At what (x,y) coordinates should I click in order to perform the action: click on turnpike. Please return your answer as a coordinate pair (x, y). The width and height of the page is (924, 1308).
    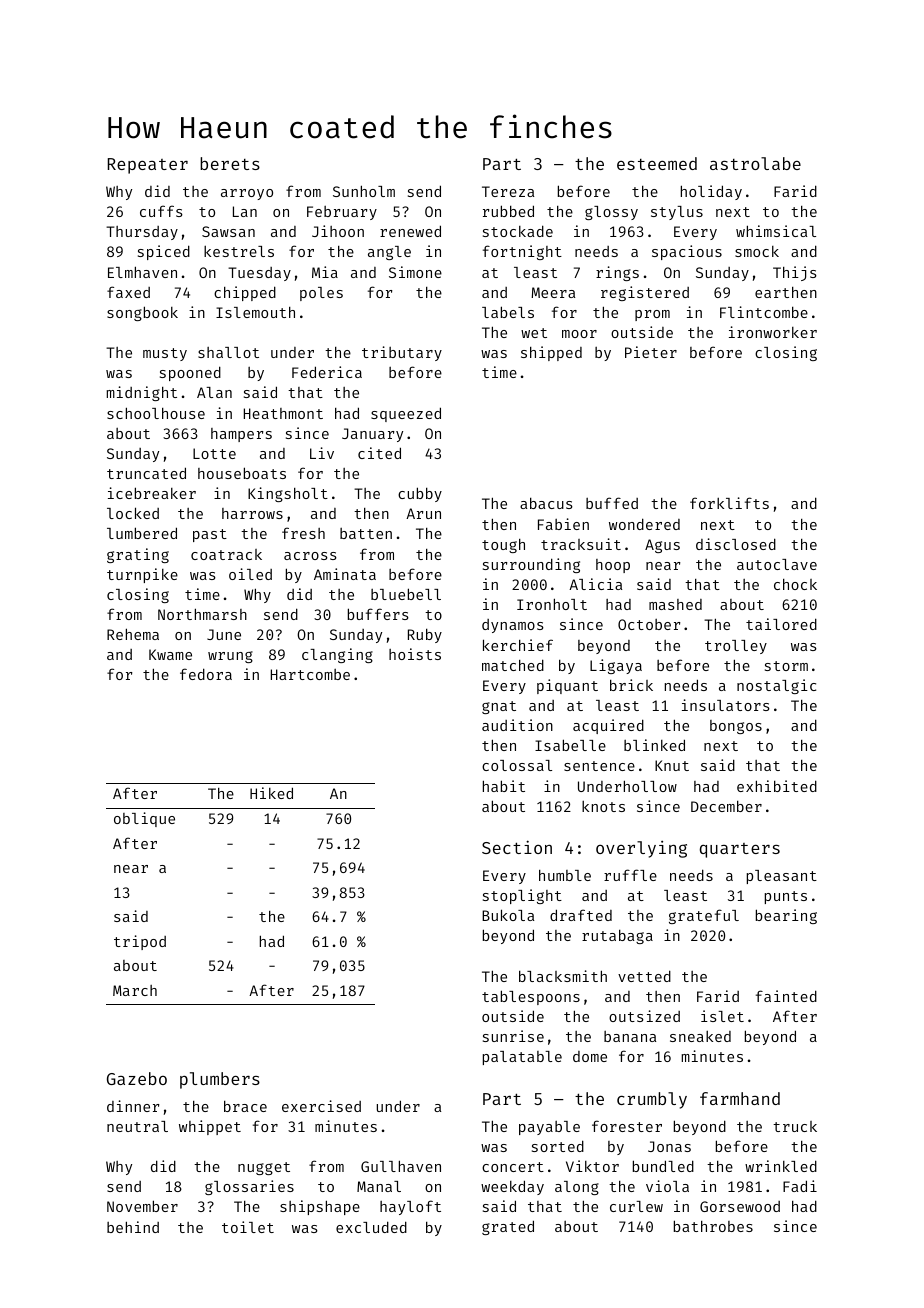
    Looking at the image, I should click on (142, 575).
